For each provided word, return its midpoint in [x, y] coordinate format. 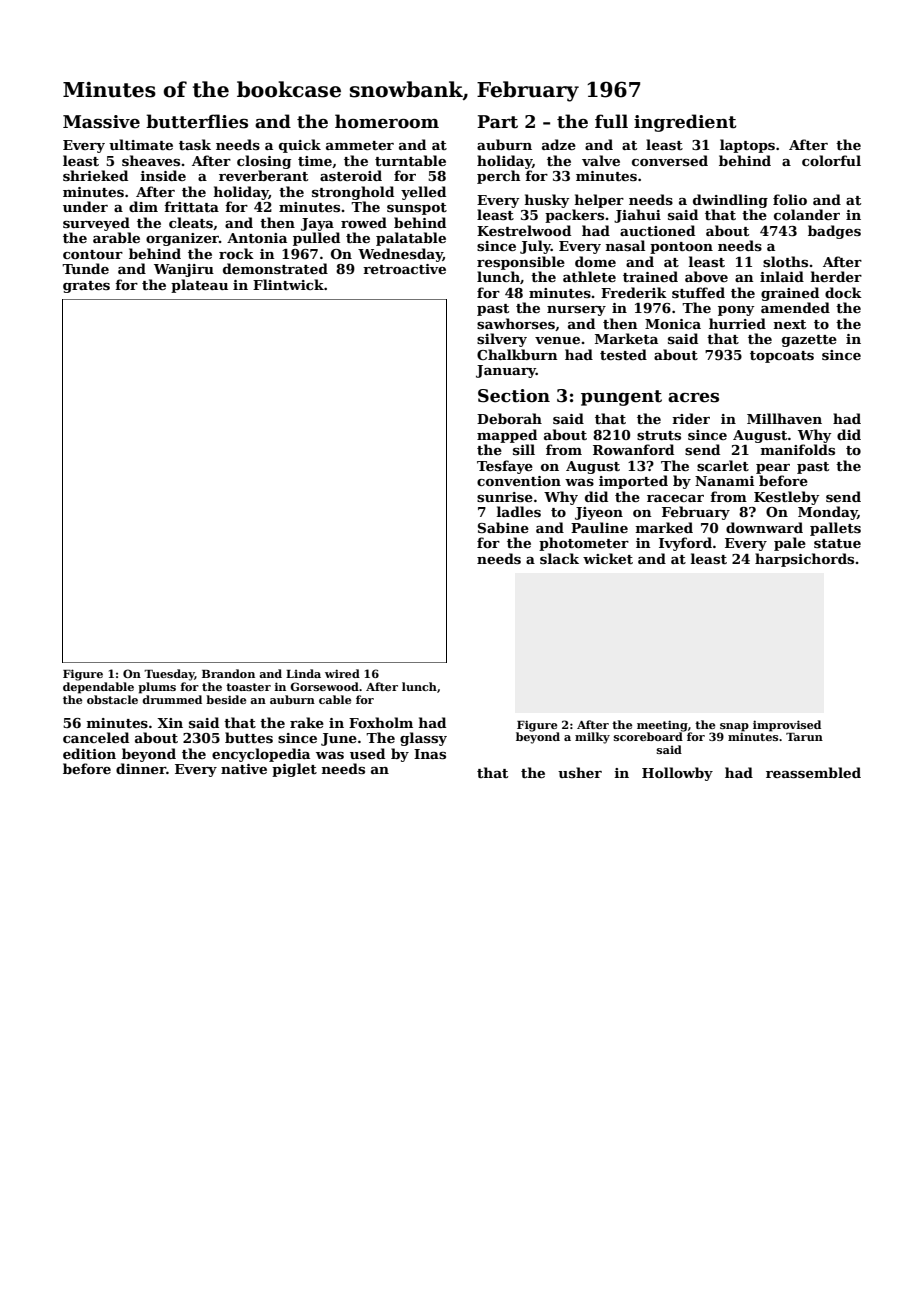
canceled [96, 737]
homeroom [387, 121]
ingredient [685, 123]
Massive [101, 122]
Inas [430, 754]
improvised [787, 726]
